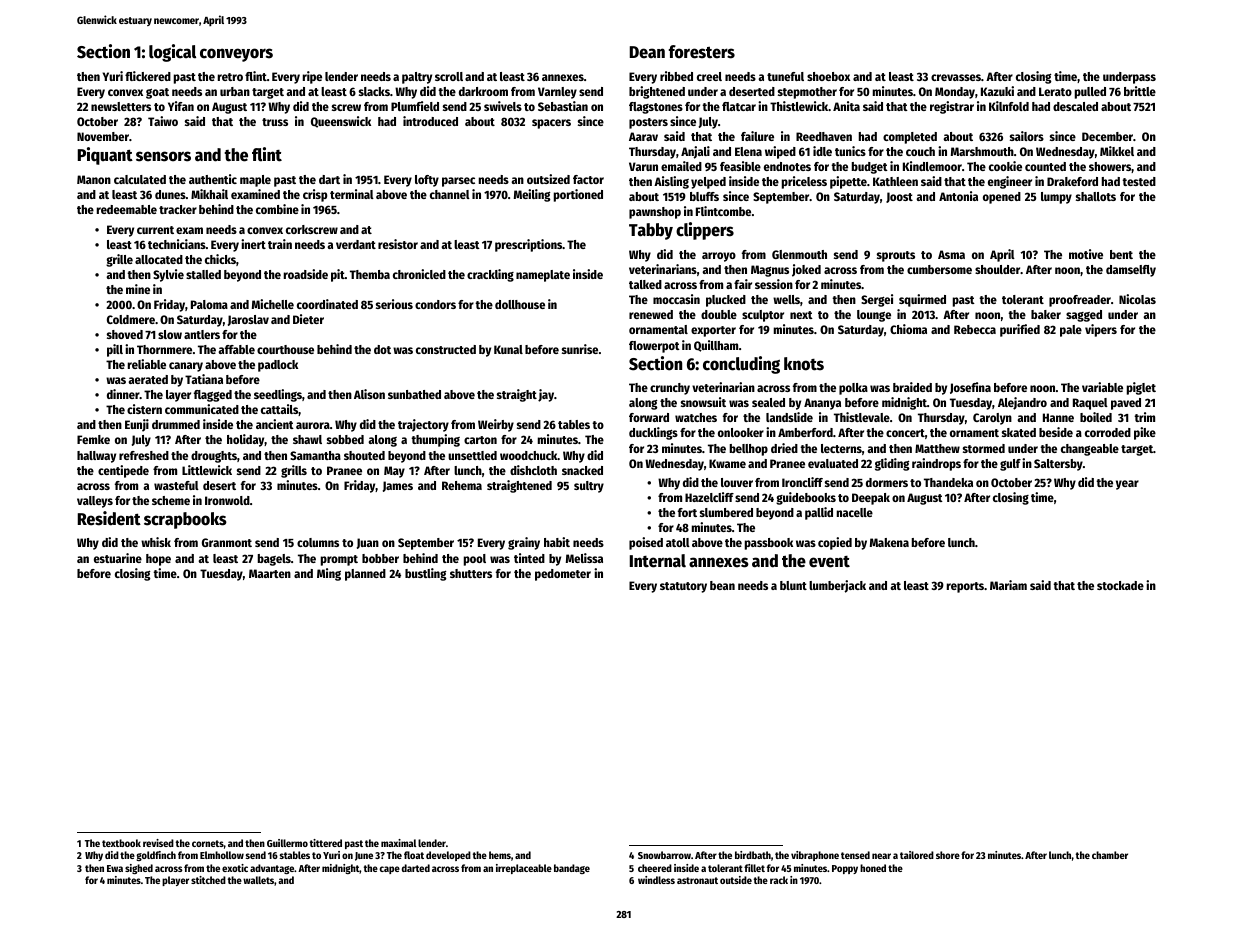  I want to click on Snowbarrow, so click(664, 855).
